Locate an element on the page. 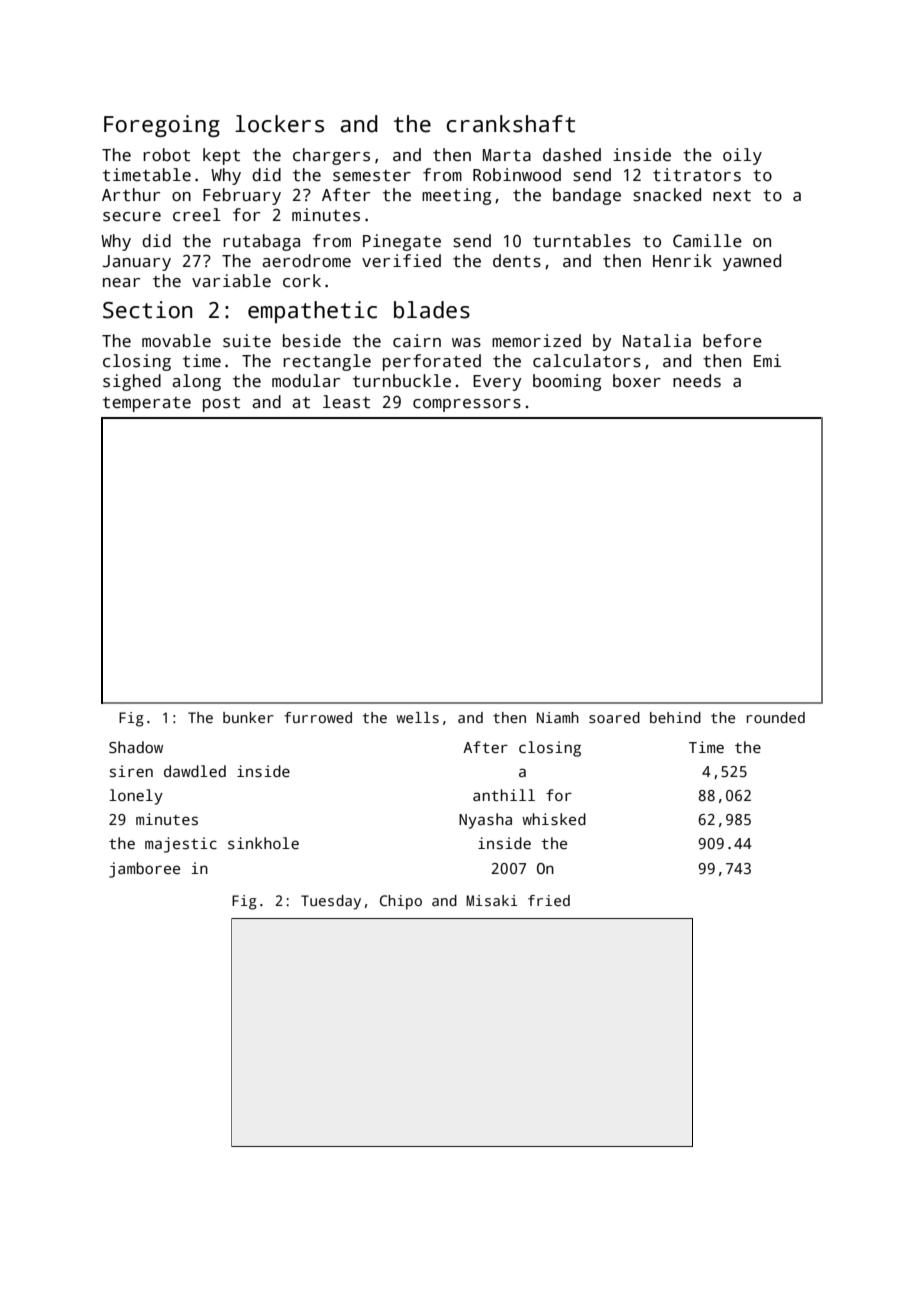 The height and width of the image is (1308, 924). was is located at coordinates (466, 343).
